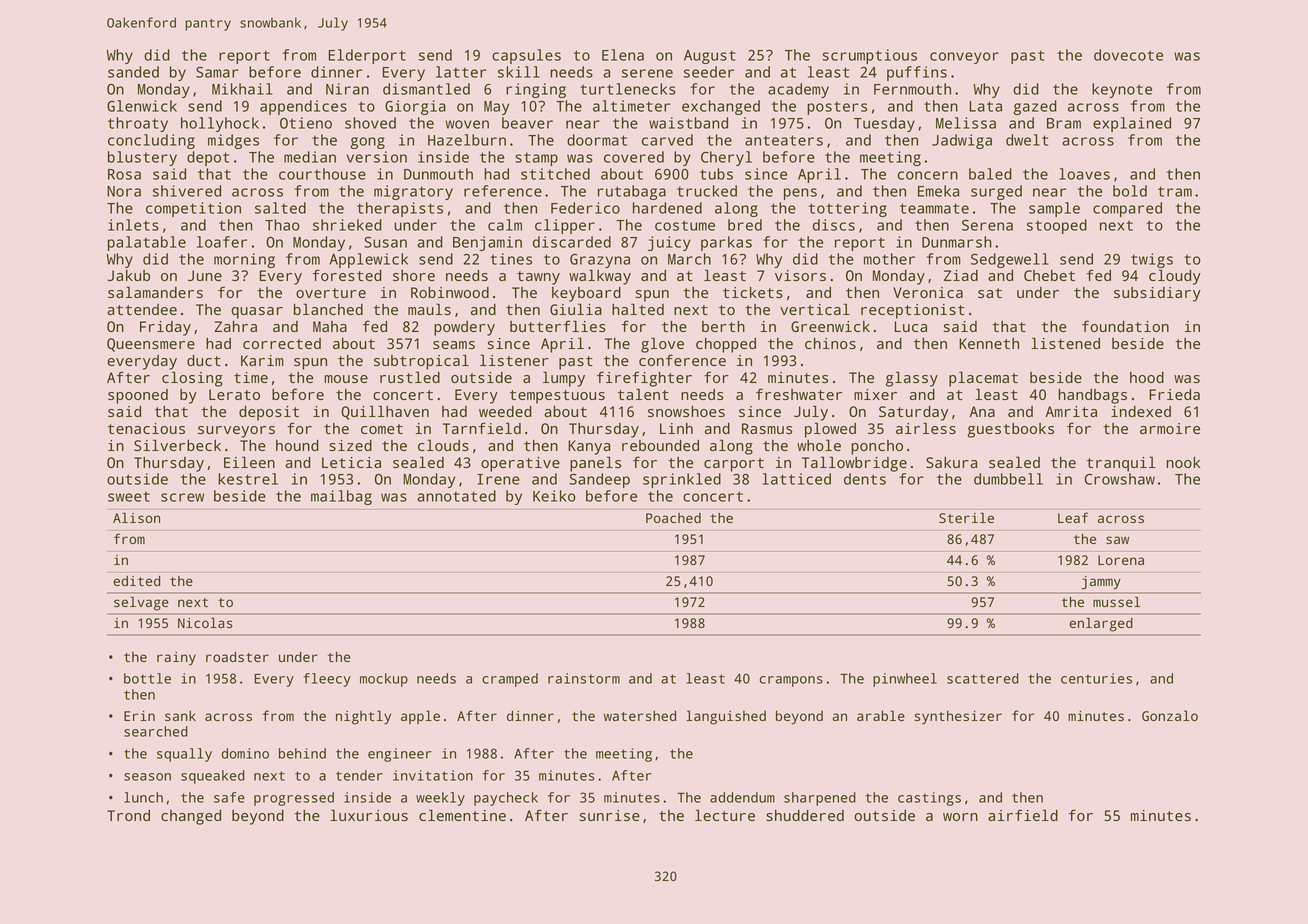 The image size is (1308, 924). What do you see at coordinates (805, 815) in the screenshot?
I see `shuddered` at bounding box center [805, 815].
